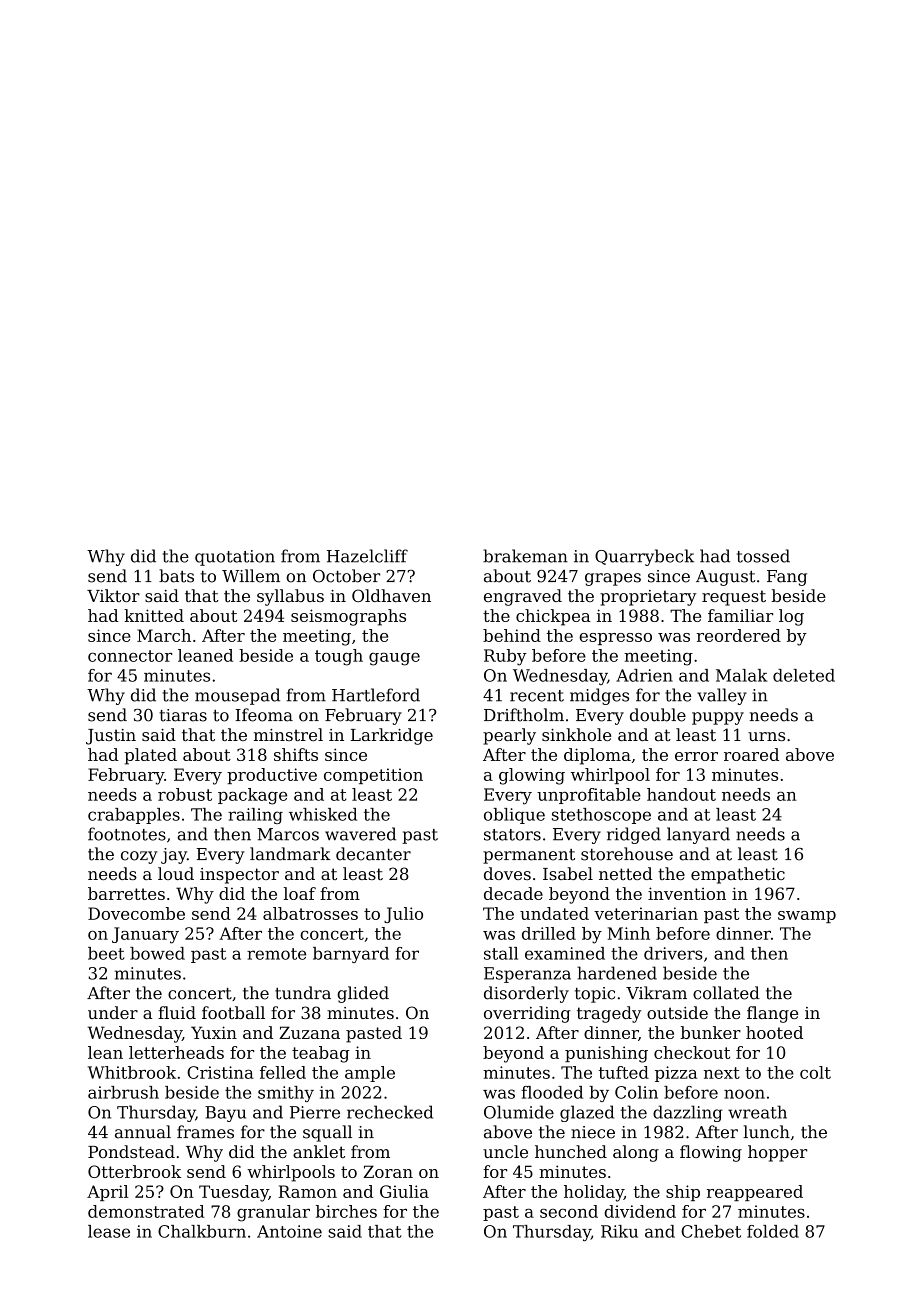 This document has height=1314, width=924. Describe the element at coordinates (286, 1094) in the document. I see `smithy` at that location.
